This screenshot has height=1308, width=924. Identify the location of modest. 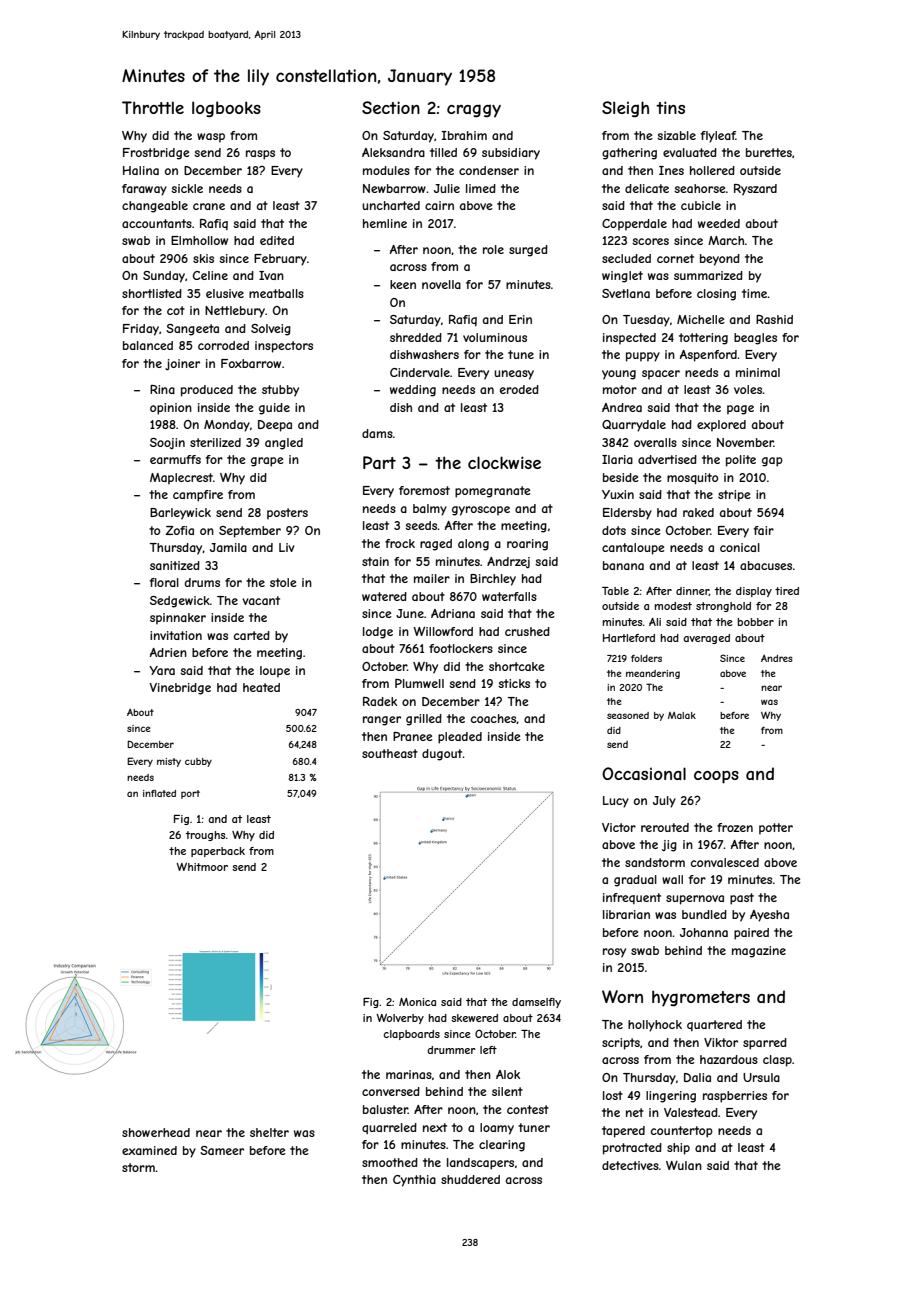
(673, 606).
